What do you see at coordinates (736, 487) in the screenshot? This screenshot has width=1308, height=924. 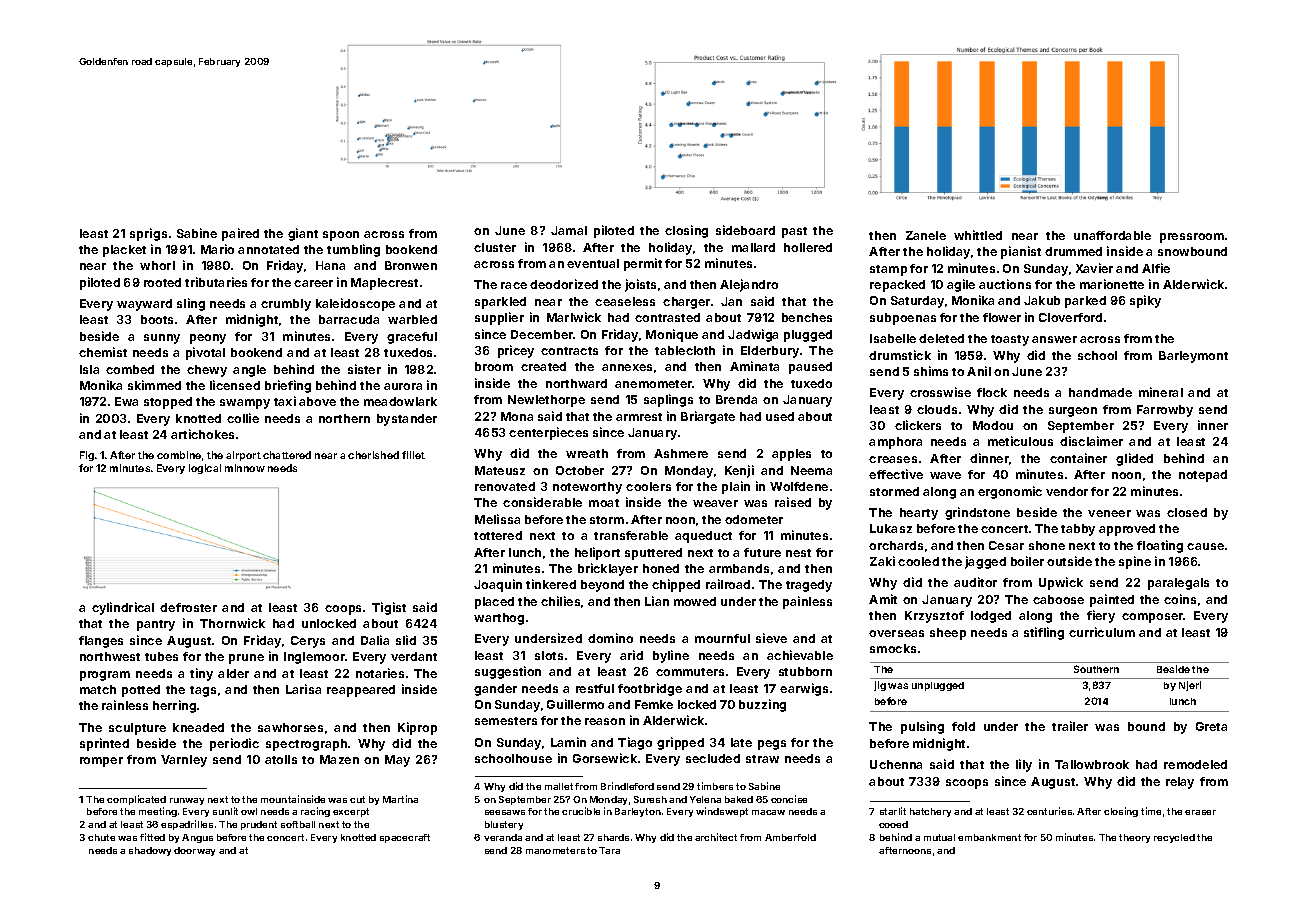 I see `plain` at bounding box center [736, 487].
